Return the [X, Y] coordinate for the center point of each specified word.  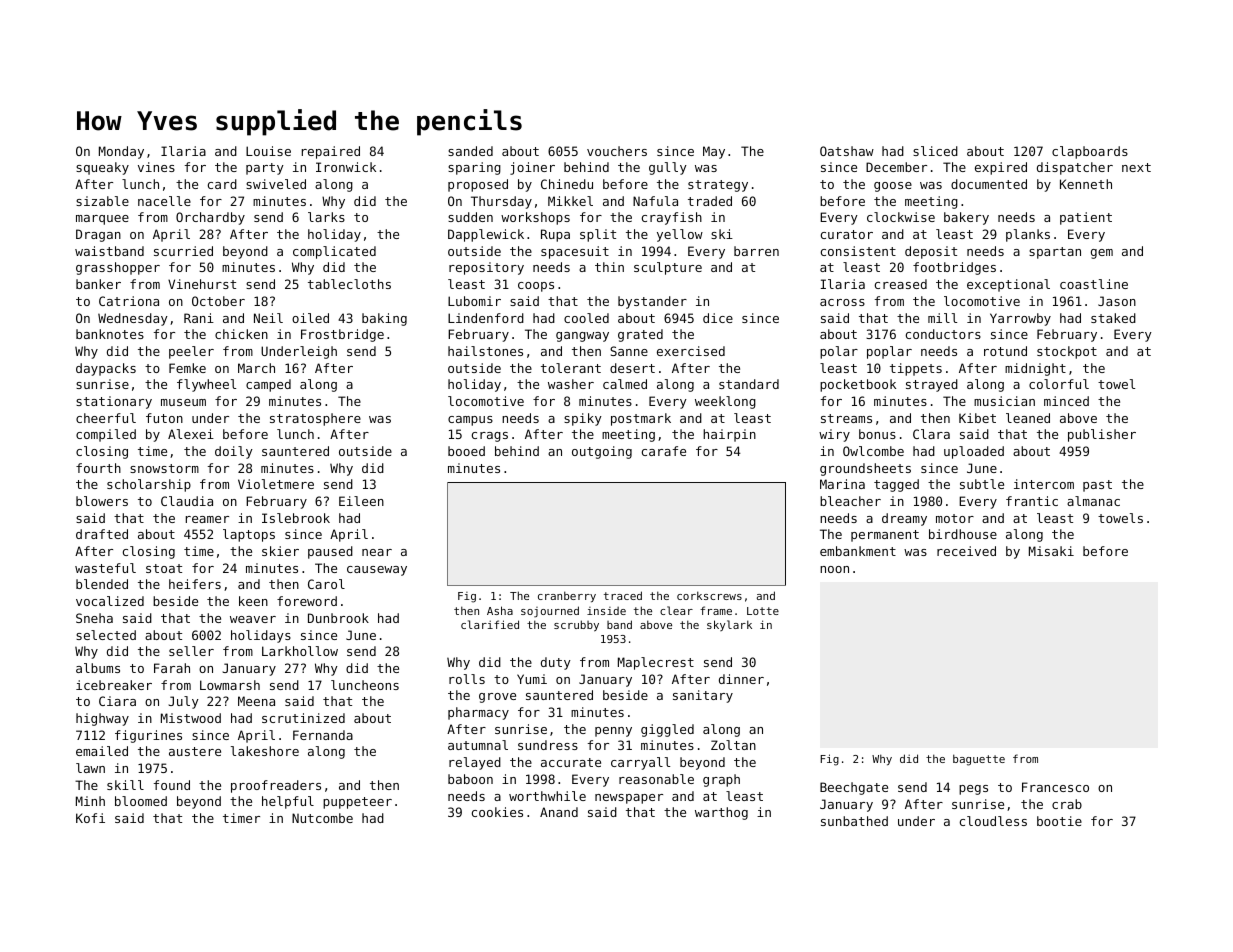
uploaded [974, 452]
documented [989, 184]
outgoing [602, 452]
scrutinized [303, 718]
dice [718, 318]
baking [384, 319]
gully [668, 168]
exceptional [1008, 285]
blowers [102, 501]
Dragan [98, 235]
